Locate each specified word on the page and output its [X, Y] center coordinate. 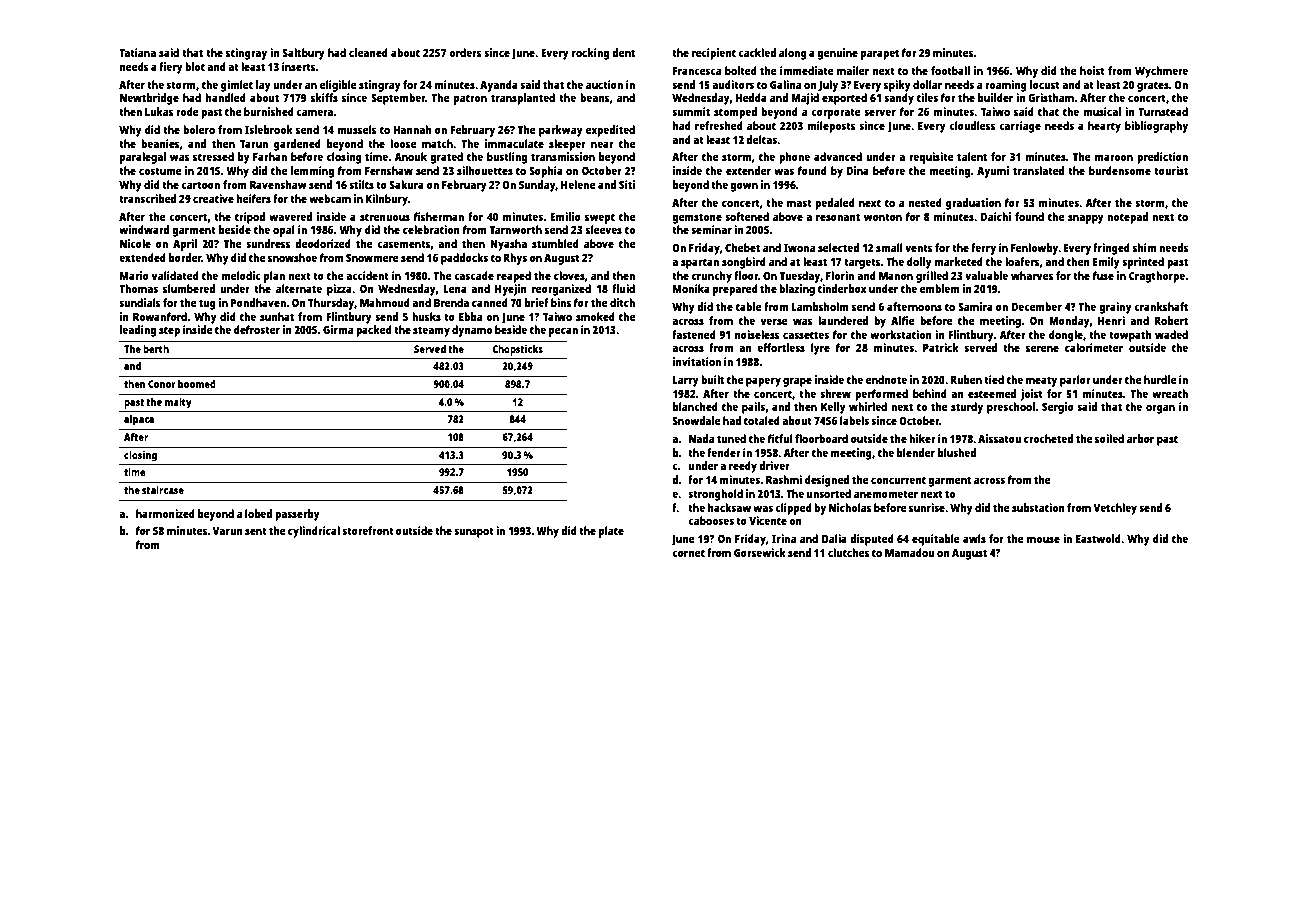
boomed [197, 384]
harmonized [165, 513]
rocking [590, 54]
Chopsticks [517, 350]
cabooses [711, 520]
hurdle [1160, 379]
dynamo [472, 331]
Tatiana [137, 52]
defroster [257, 329]
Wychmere [1161, 72]
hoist [1092, 70]
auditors [733, 84]
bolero [199, 129]
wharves [1032, 275]
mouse [1043, 540]
